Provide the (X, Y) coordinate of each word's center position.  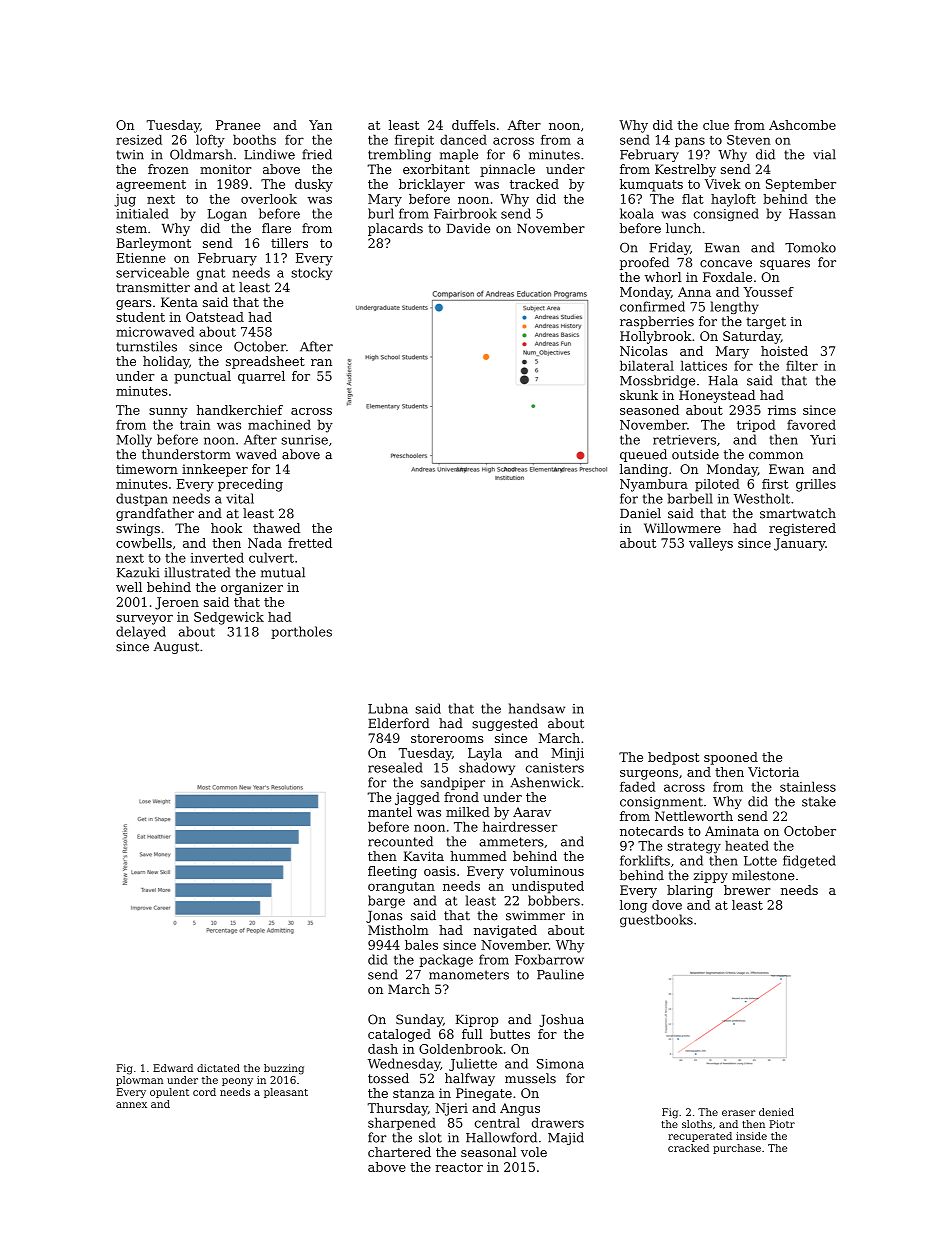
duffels (473, 125)
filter (802, 365)
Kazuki (138, 572)
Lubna (388, 708)
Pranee (238, 125)
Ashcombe (802, 125)
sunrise (304, 440)
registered (802, 529)
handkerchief (240, 410)
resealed (395, 767)
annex (131, 1105)
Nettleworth (694, 816)
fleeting (392, 872)
